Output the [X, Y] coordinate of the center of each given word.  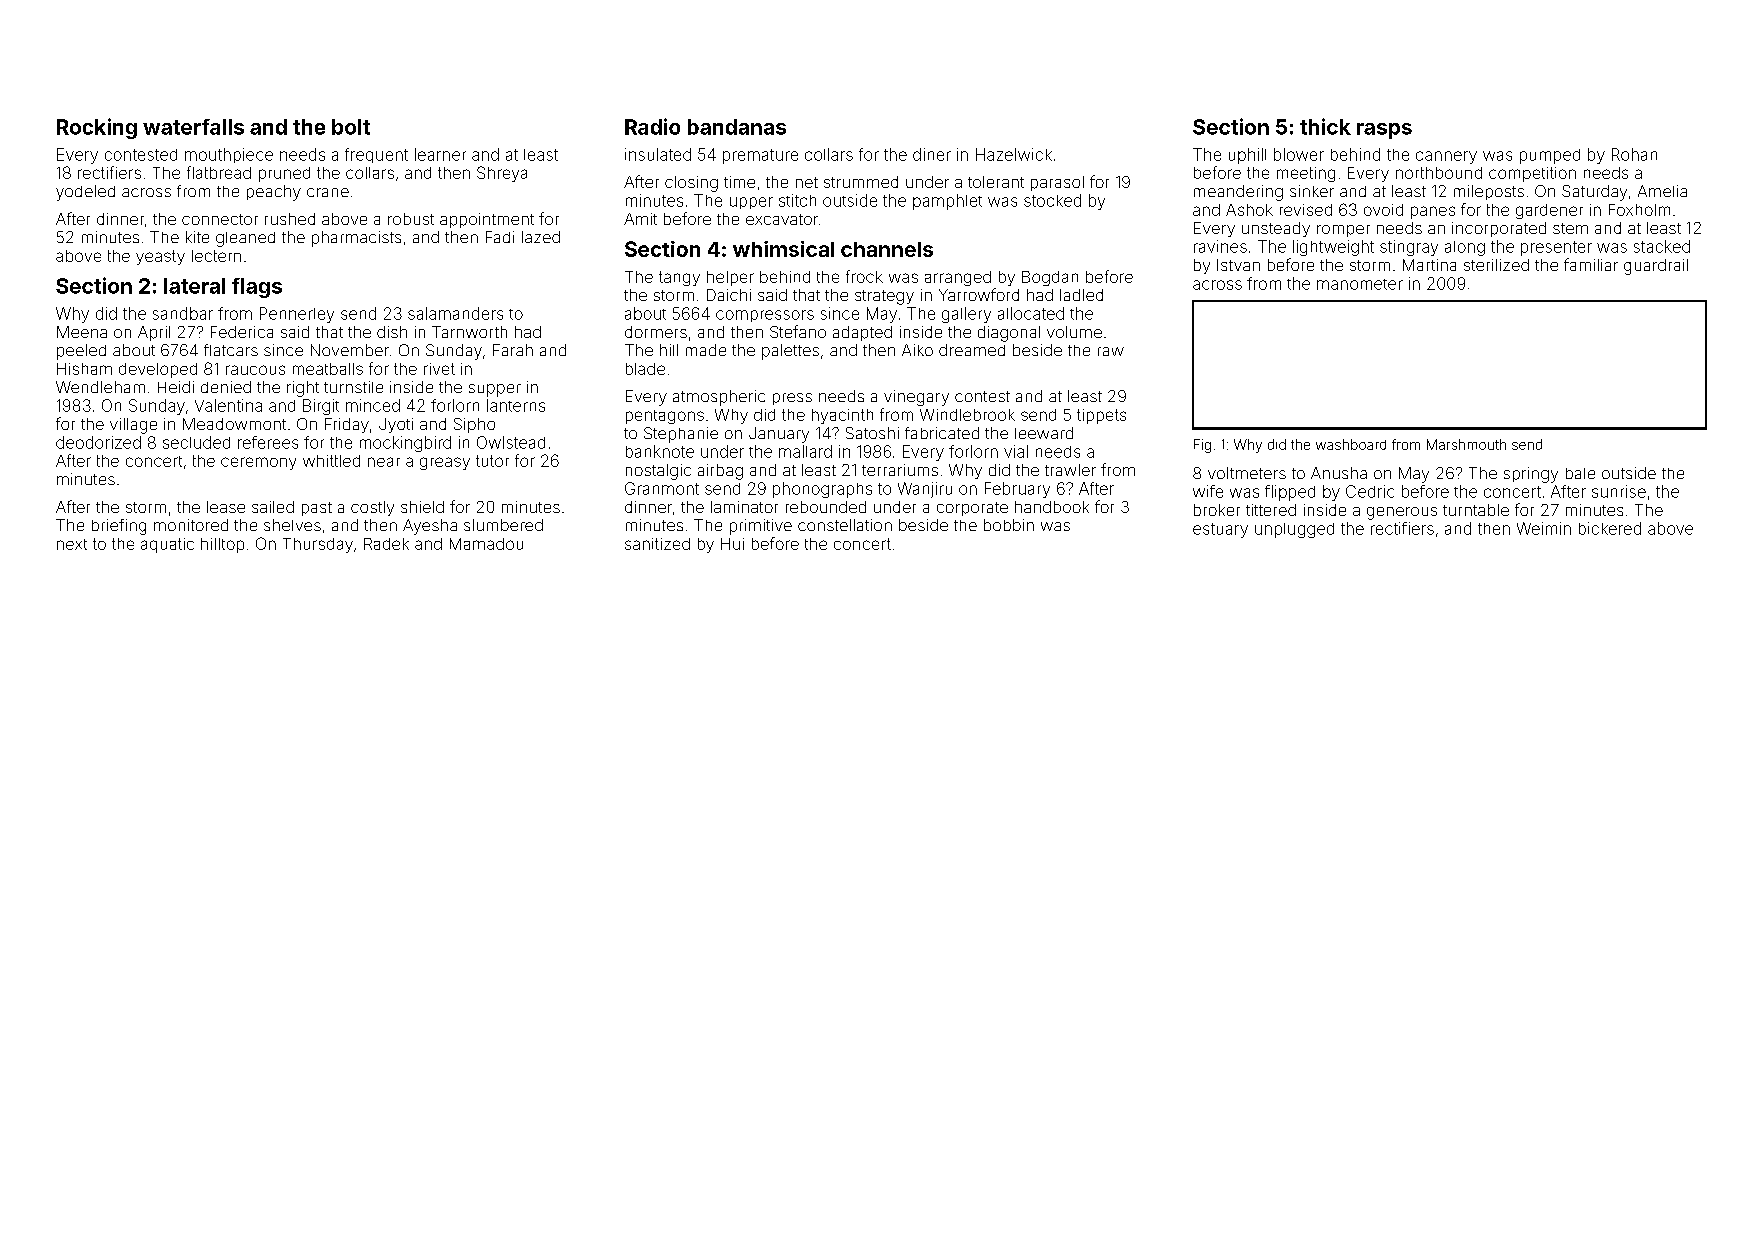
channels [887, 249]
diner [932, 154]
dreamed [972, 350]
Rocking [97, 128]
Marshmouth [1466, 444]
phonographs [822, 490]
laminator [744, 507]
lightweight [1333, 248]
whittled [331, 461]
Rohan [1634, 154]
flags [257, 288]
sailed [273, 507]
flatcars [231, 350]
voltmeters [1247, 473]
